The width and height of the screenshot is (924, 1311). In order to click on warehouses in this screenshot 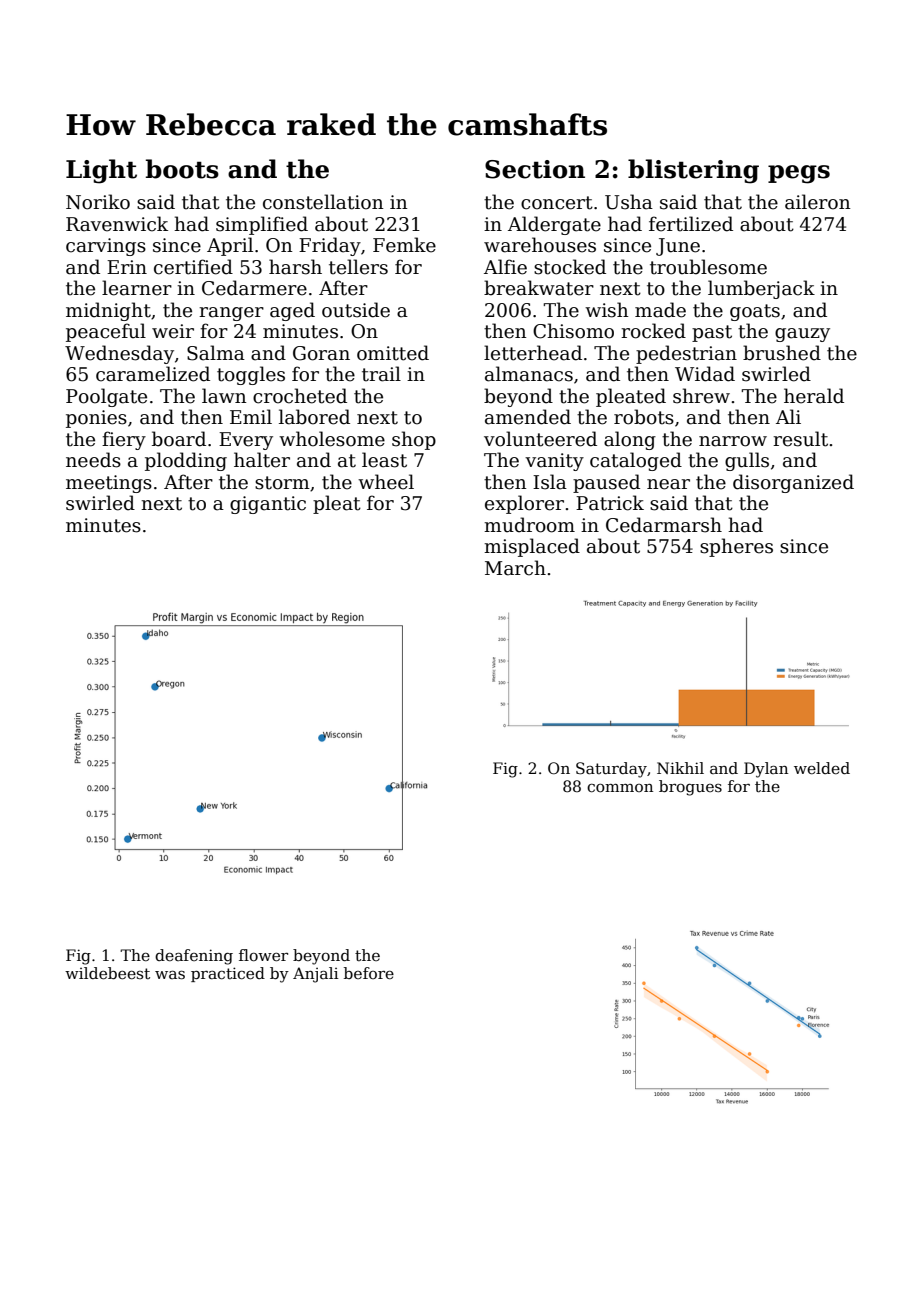, I will do `click(540, 245)`.
